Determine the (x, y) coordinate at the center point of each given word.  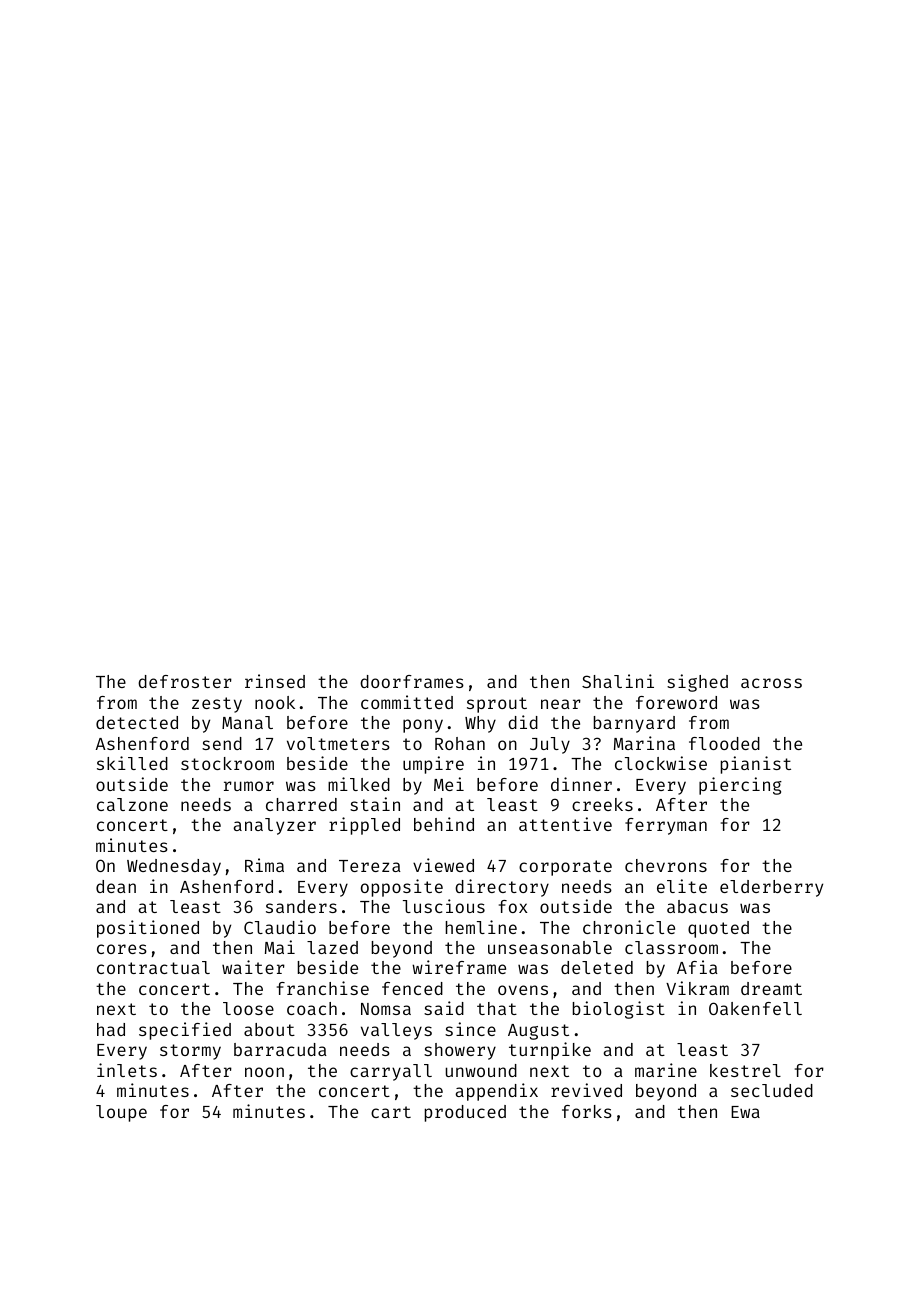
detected (137, 722)
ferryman (666, 826)
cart (391, 1112)
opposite (402, 888)
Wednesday (174, 867)
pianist (756, 765)
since (470, 1029)
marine (666, 1070)
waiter (253, 967)
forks (587, 1111)
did (523, 722)
